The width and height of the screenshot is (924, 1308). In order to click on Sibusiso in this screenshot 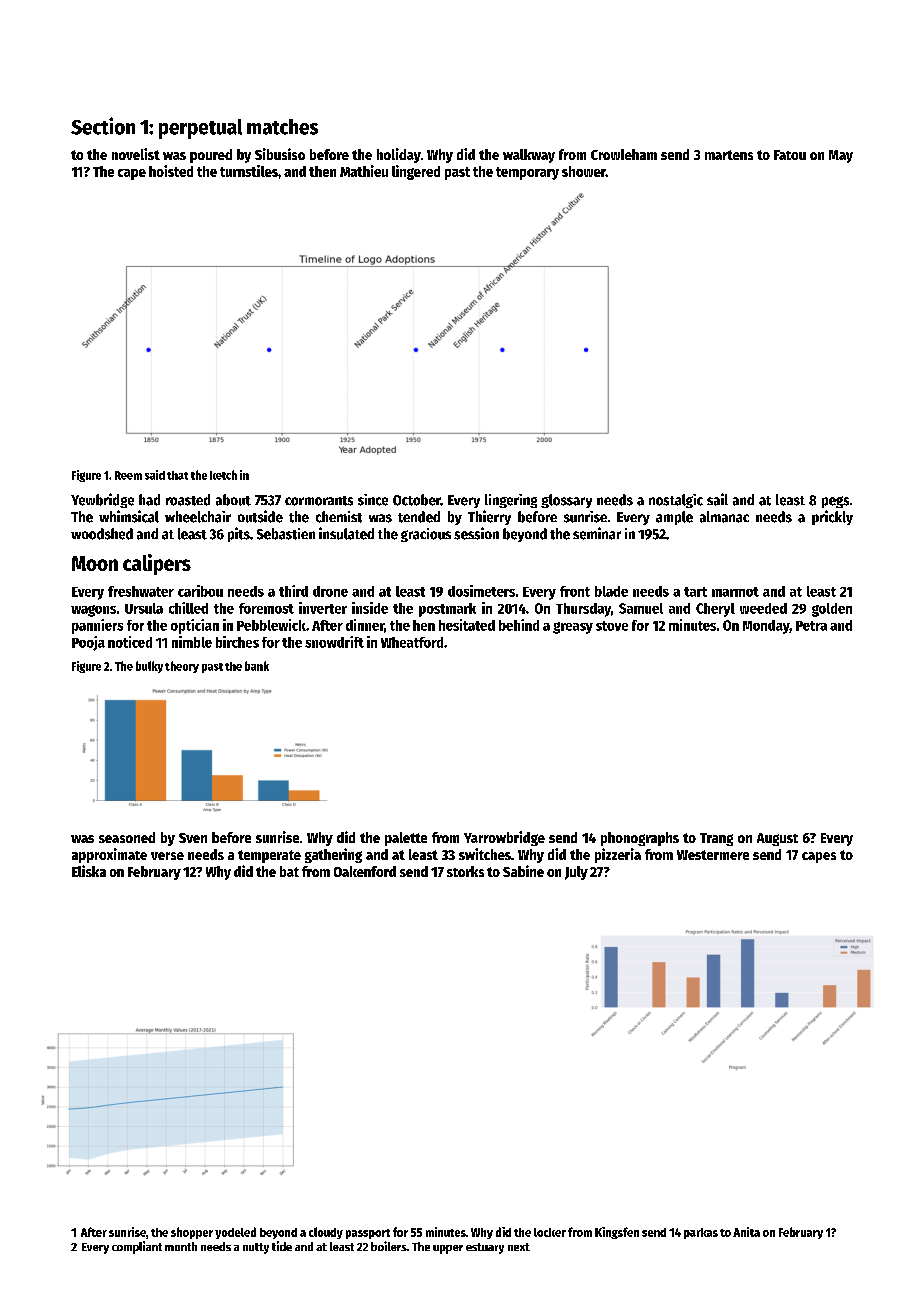, I will do `click(280, 154)`.
